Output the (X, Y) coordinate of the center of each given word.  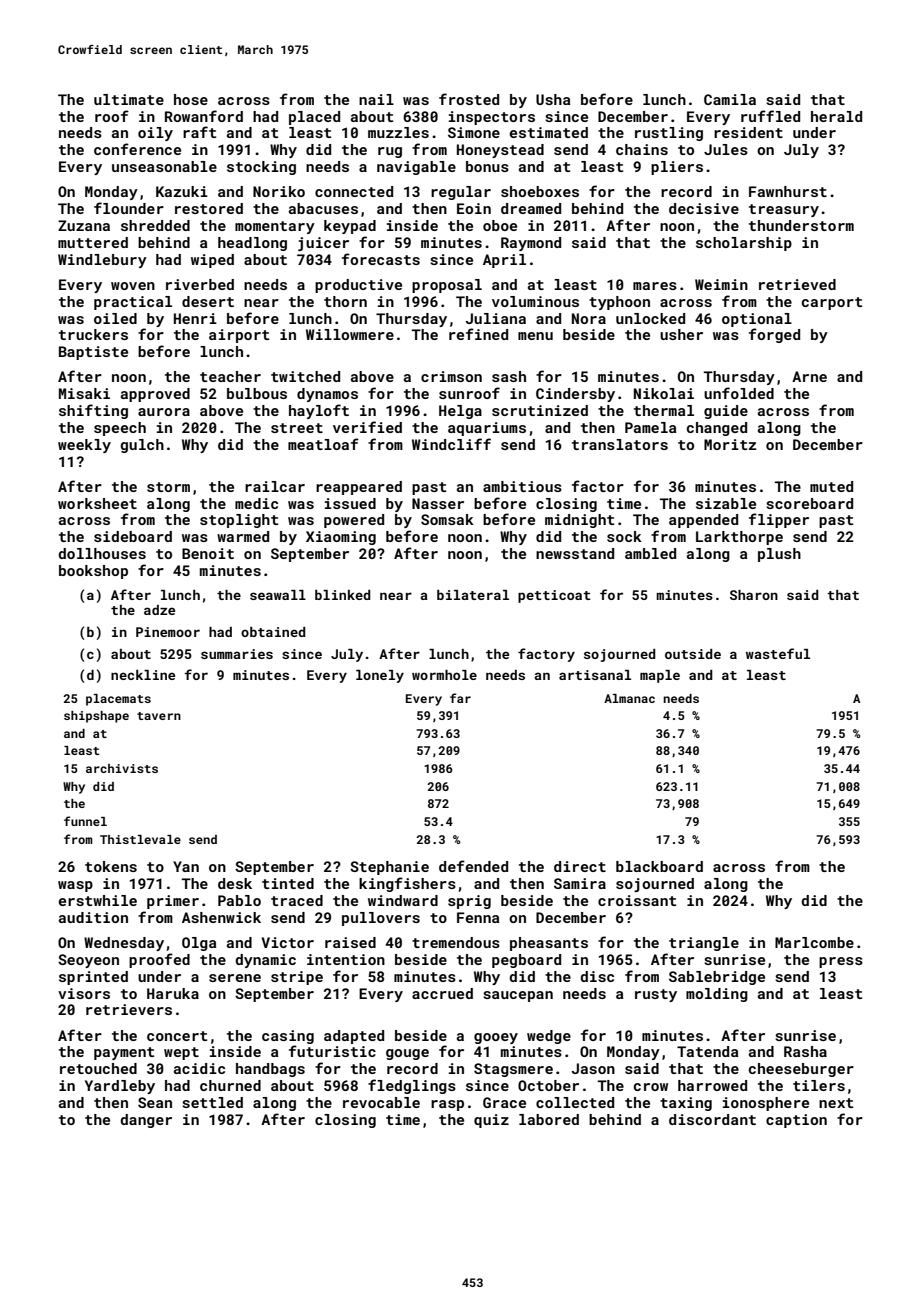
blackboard (659, 866)
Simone (474, 132)
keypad (350, 227)
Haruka (173, 993)
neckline (143, 675)
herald (836, 116)
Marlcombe (814, 942)
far (460, 698)
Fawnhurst (788, 191)
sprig (469, 902)
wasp (75, 886)
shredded (155, 225)
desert (208, 301)
